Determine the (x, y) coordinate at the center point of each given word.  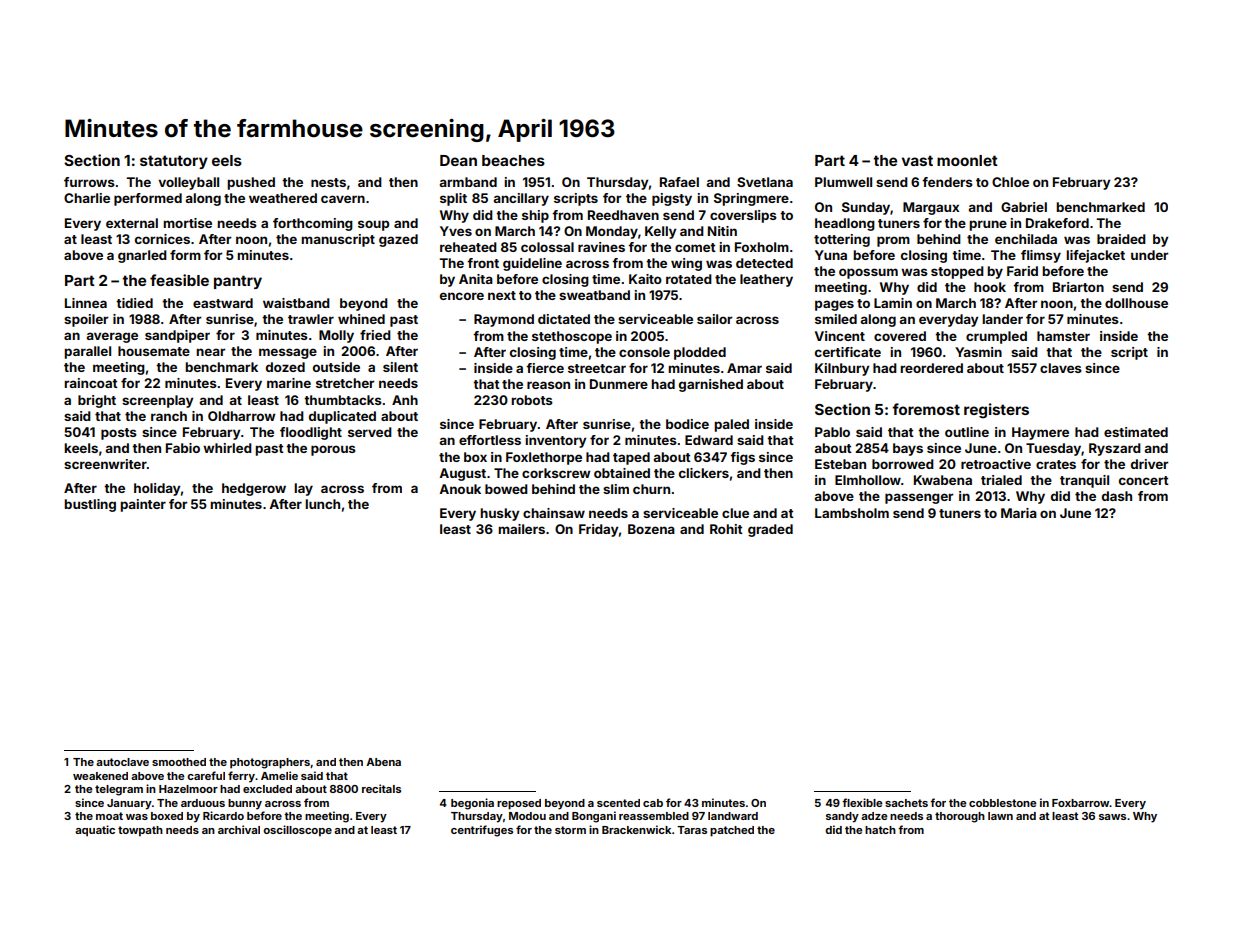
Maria (1019, 513)
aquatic (95, 831)
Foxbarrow (1081, 803)
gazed (398, 240)
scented (618, 803)
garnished (711, 385)
